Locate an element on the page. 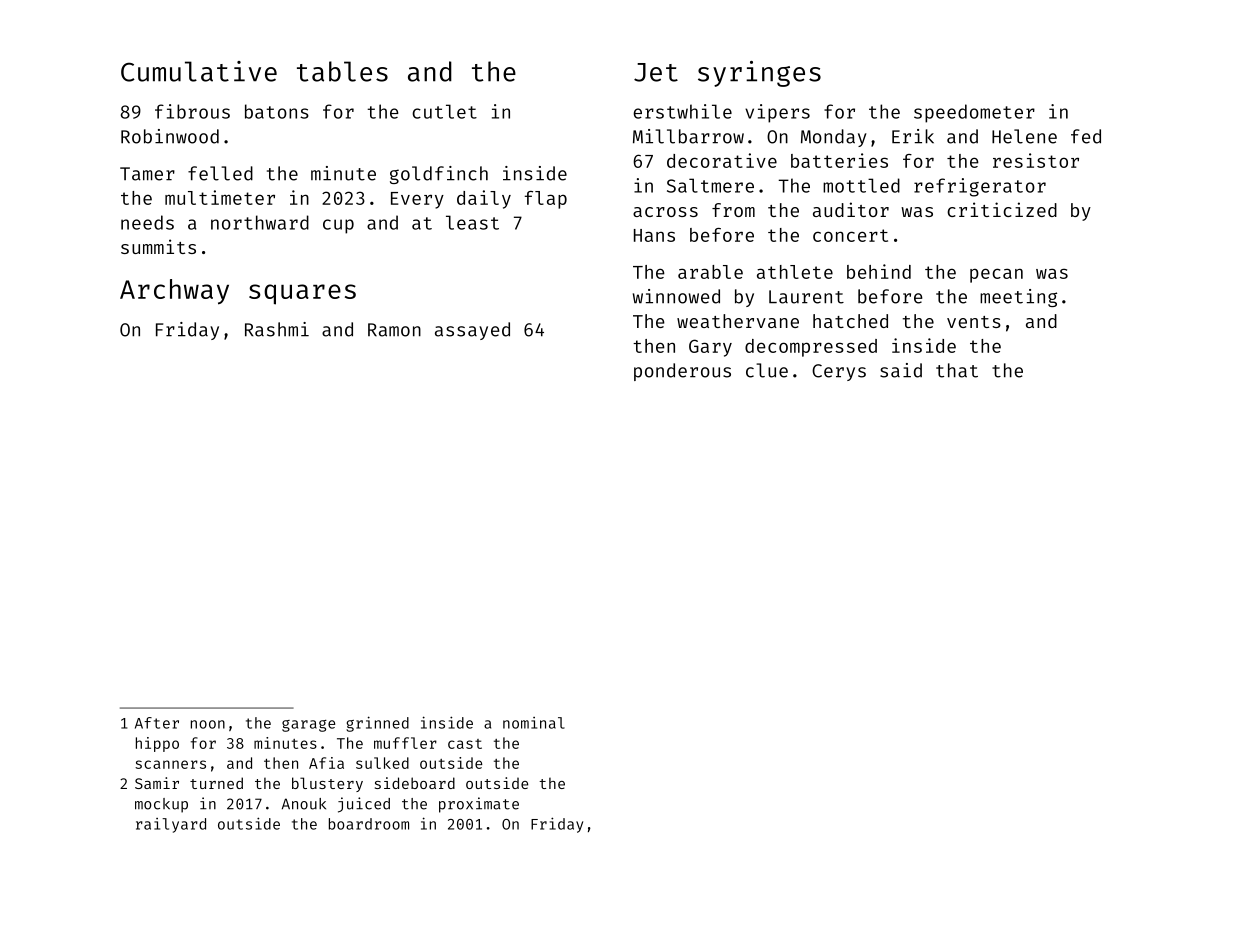 This page has height=952, width=1233. that is located at coordinates (957, 370).
